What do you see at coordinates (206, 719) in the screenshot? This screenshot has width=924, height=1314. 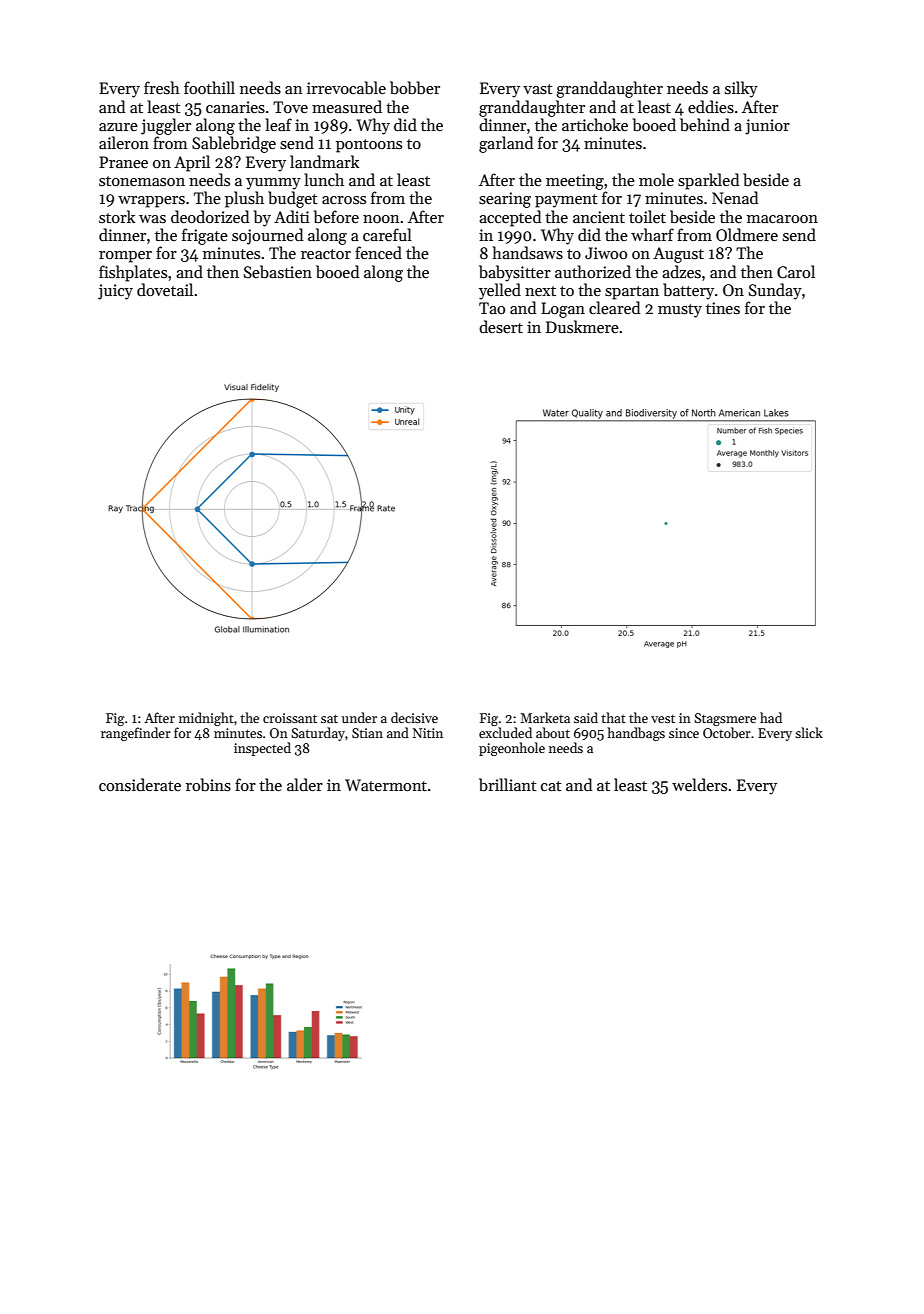 I see `midnight` at bounding box center [206, 719].
